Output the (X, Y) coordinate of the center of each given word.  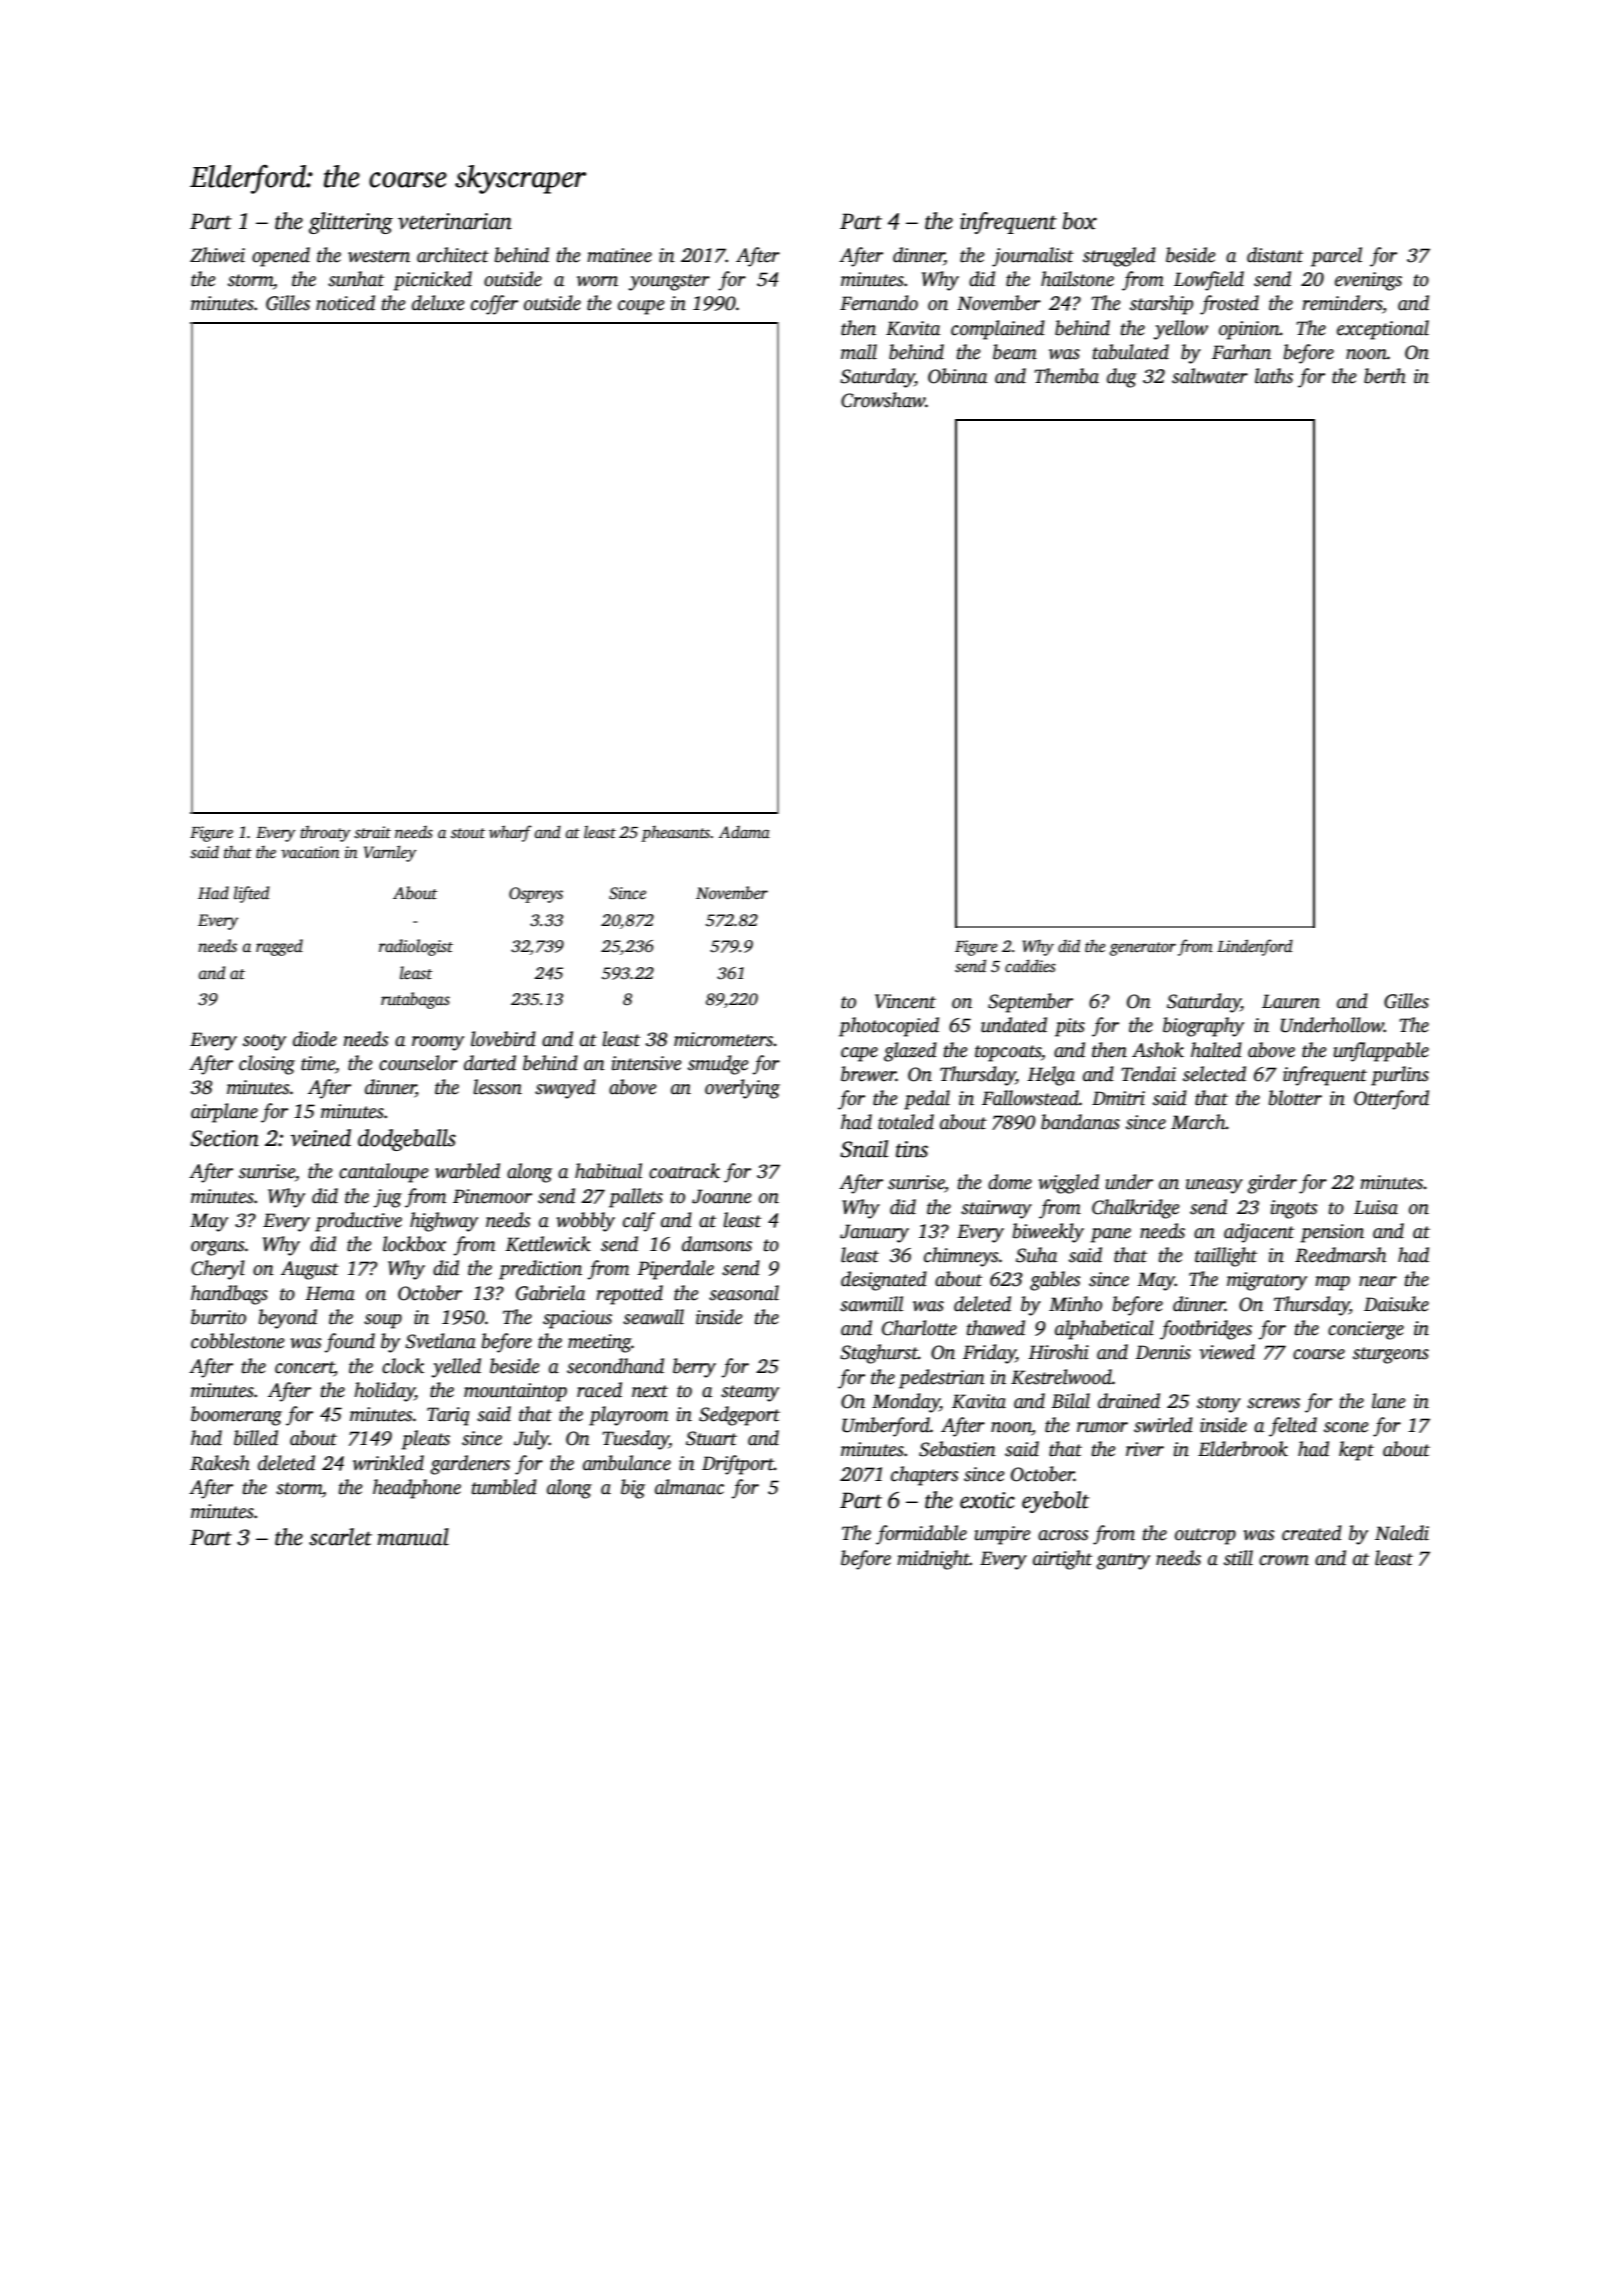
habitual (608, 1171)
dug (1122, 378)
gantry (1123, 1561)
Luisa (1376, 1207)
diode (315, 1039)
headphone (417, 1489)
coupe (641, 307)
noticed (345, 303)
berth (1385, 376)
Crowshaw (883, 400)
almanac (689, 1487)
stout (468, 833)
